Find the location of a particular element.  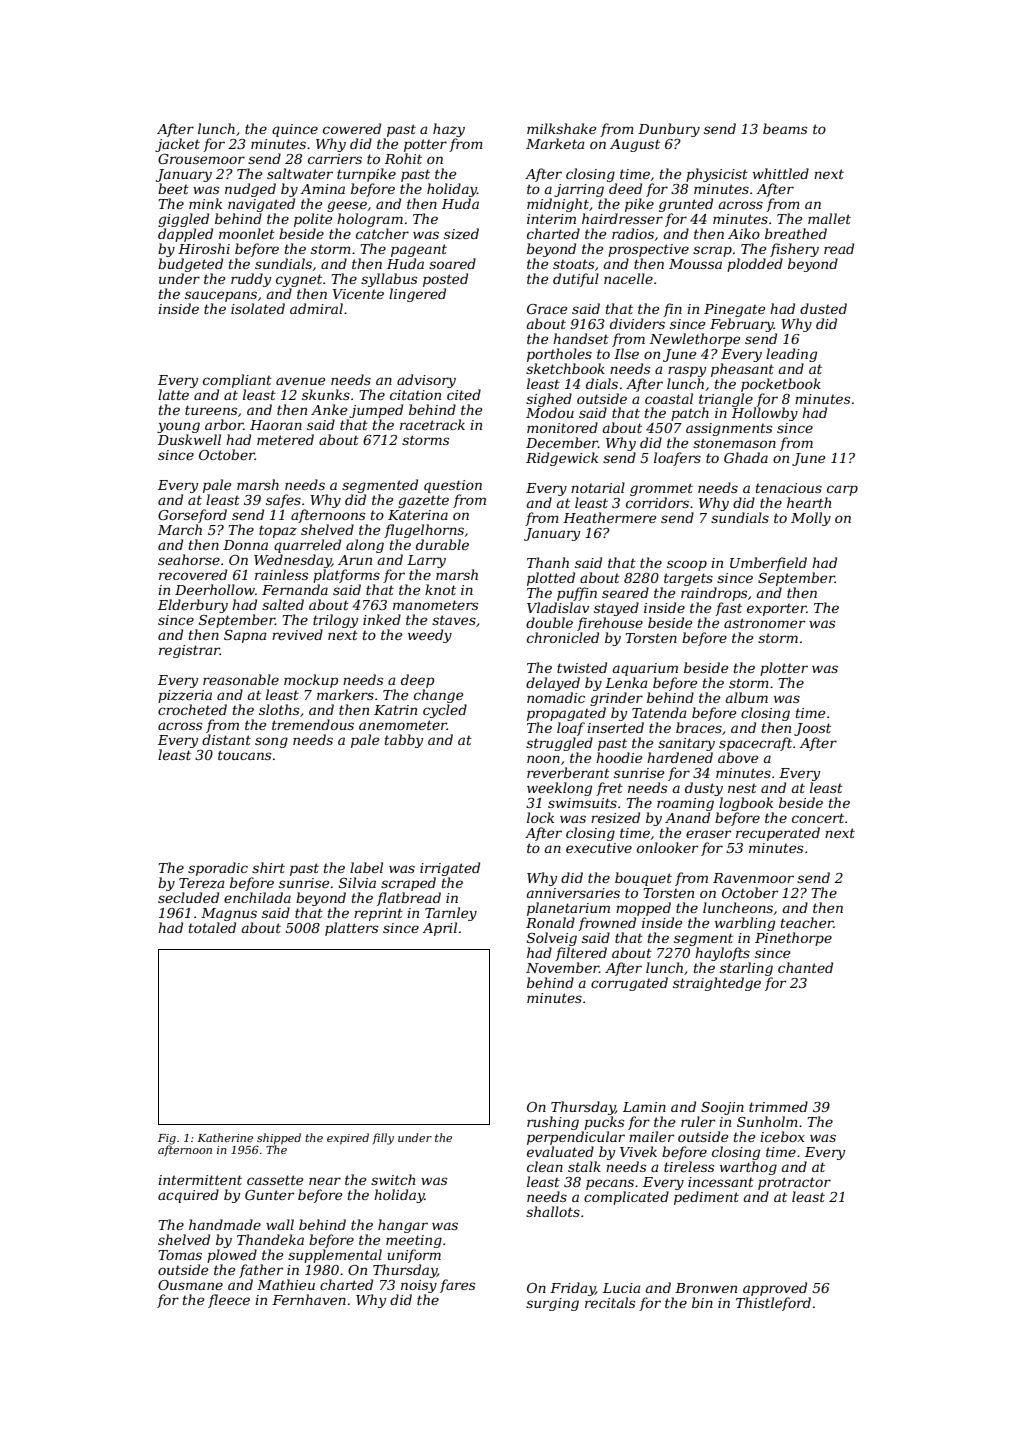

beet is located at coordinates (173, 188).
